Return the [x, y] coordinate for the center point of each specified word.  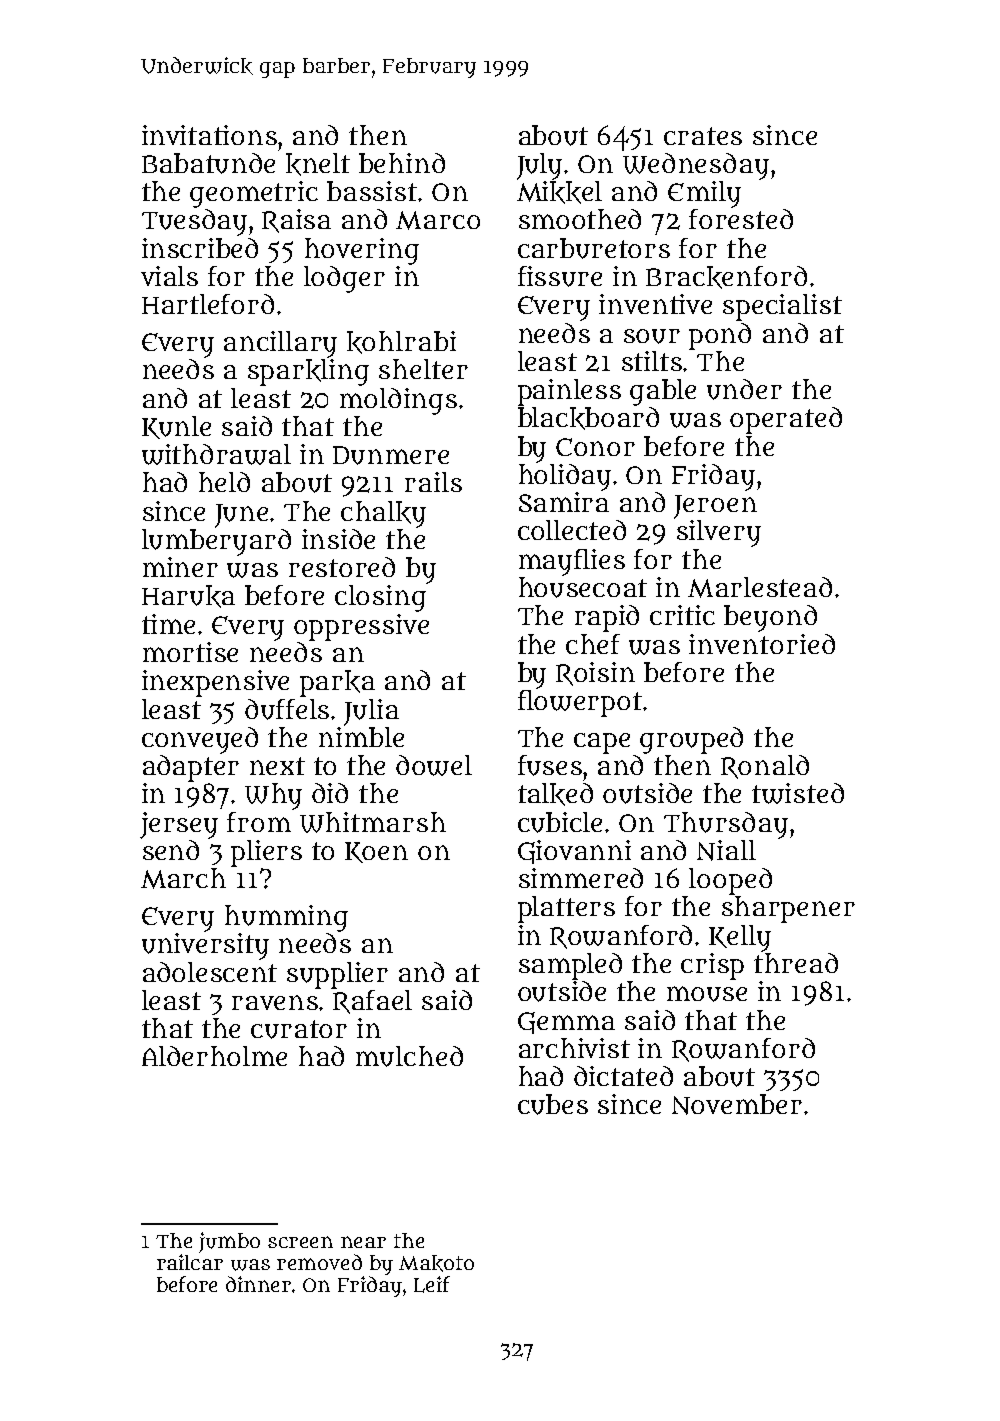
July [539, 166]
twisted [798, 793]
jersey [179, 825]
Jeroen [715, 507]
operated [786, 420]
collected [572, 530]
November [737, 1104]
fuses [550, 765]
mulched [409, 1056]
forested [741, 219]
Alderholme [214, 1056]
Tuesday [194, 222]
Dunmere [391, 455]
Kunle [176, 427]
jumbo [229, 1242]
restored [342, 567]
